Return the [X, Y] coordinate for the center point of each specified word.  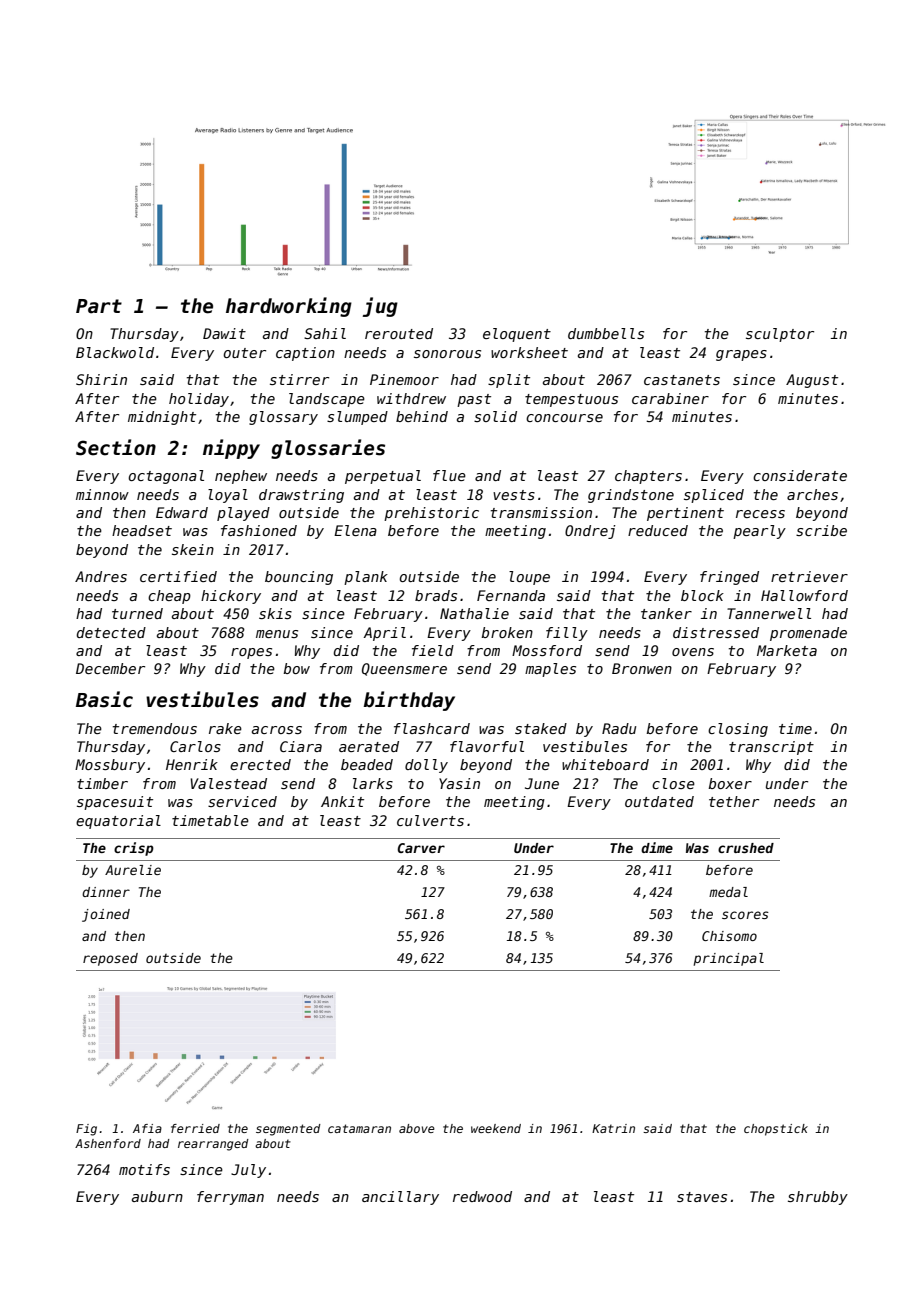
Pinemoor [404, 379]
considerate [800, 475]
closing [738, 730]
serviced [242, 801]
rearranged [213, 1145]
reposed [110, 959]
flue [449, 475]
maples [550, 670]
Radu [619, 728]
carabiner [670, 398]
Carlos [195, 746]
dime [657, 847]
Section [116, 447]
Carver [421, 848]
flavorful [487, 746]
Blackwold [115, 352]
